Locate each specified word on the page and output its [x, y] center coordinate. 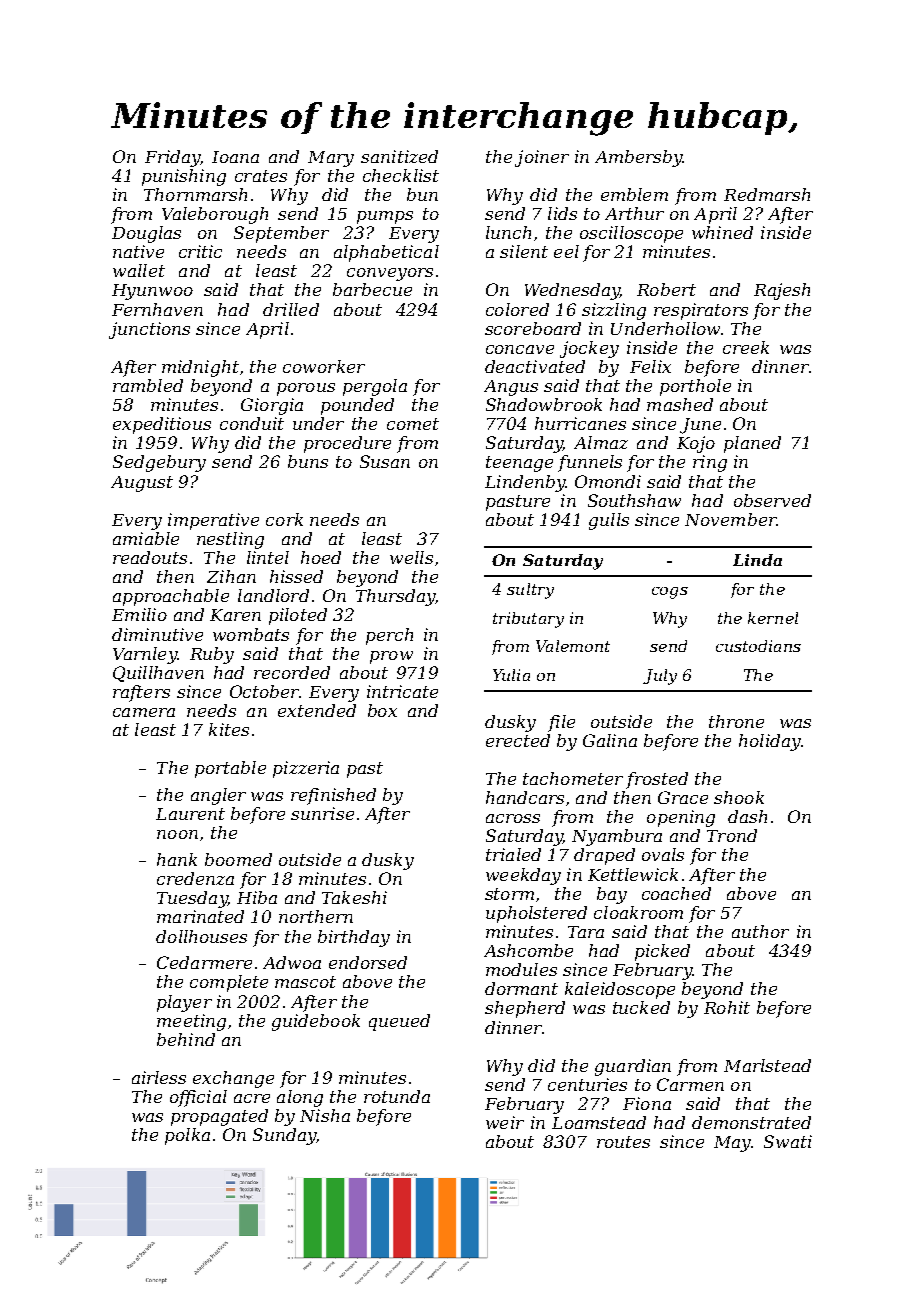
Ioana [235, 157]
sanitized [399, 156]
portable [230, 769]
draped [604, 856]
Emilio [139, 614]
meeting [191, 1022]
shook [739, 797]
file [561, 723]
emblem [634, 194]
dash [747, 816]
